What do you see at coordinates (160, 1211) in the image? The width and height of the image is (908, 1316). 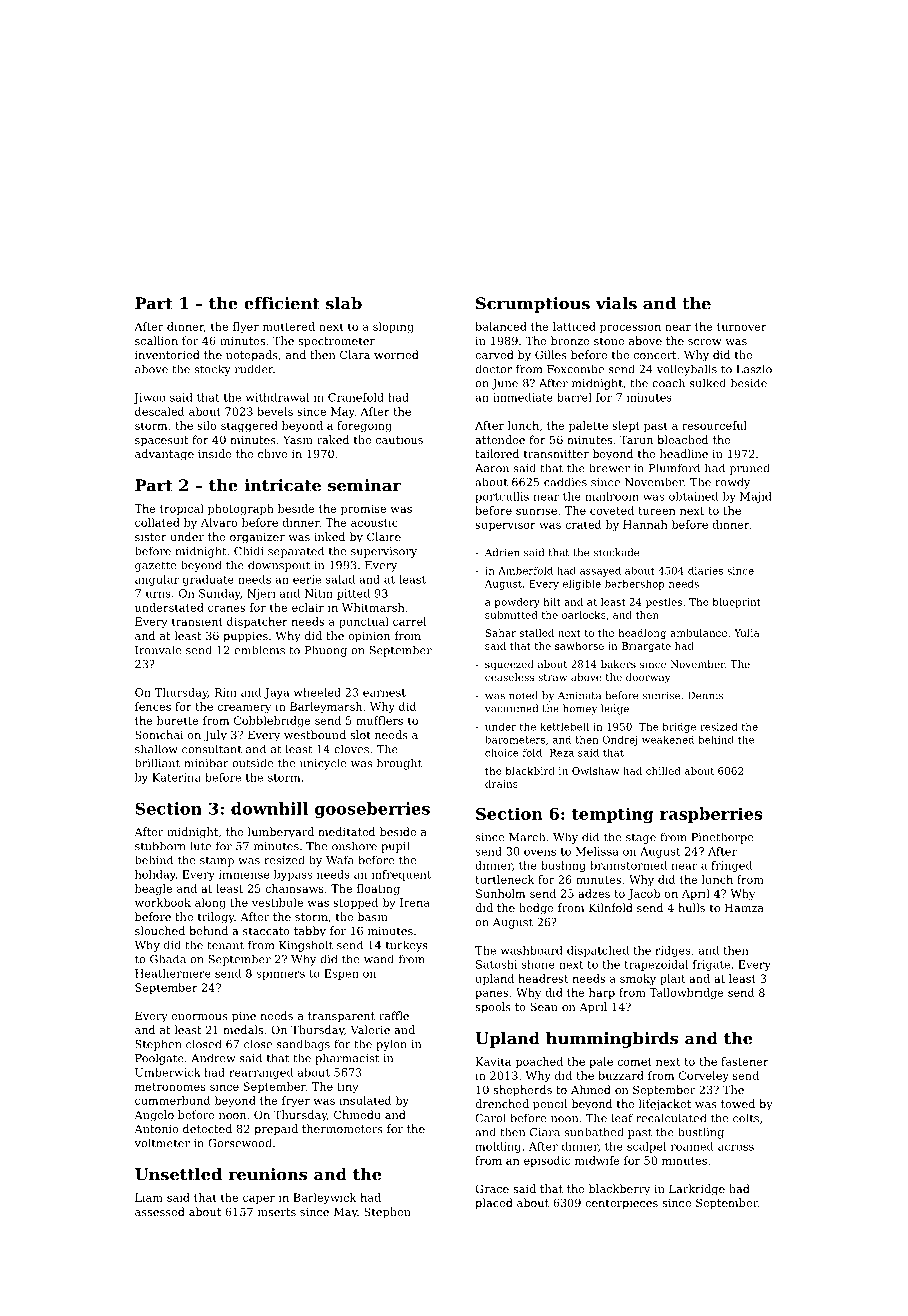 I see `assessed` at bounding box center [160, 1211].
